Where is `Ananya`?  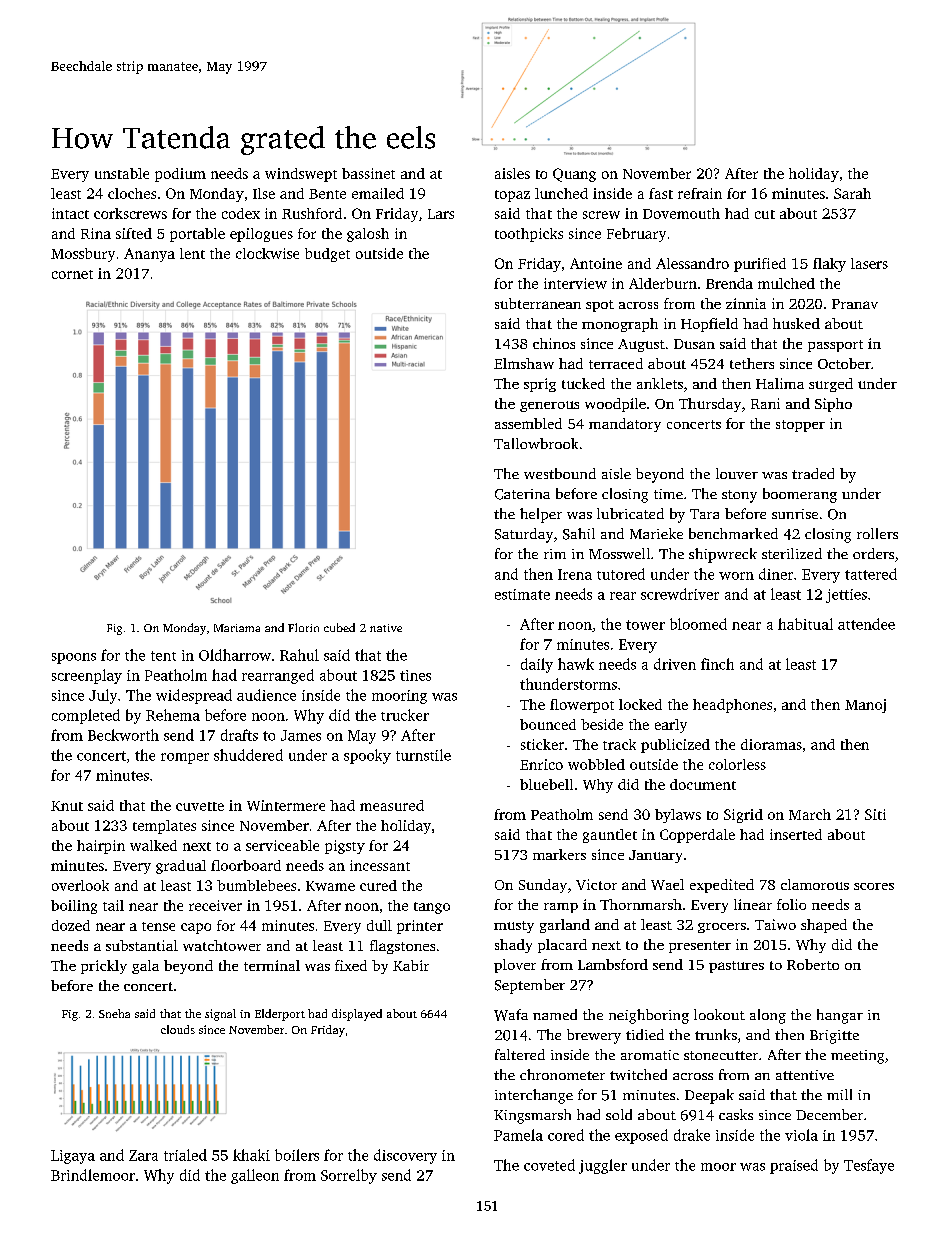 Ananya is located at coordinates (149, 255).
